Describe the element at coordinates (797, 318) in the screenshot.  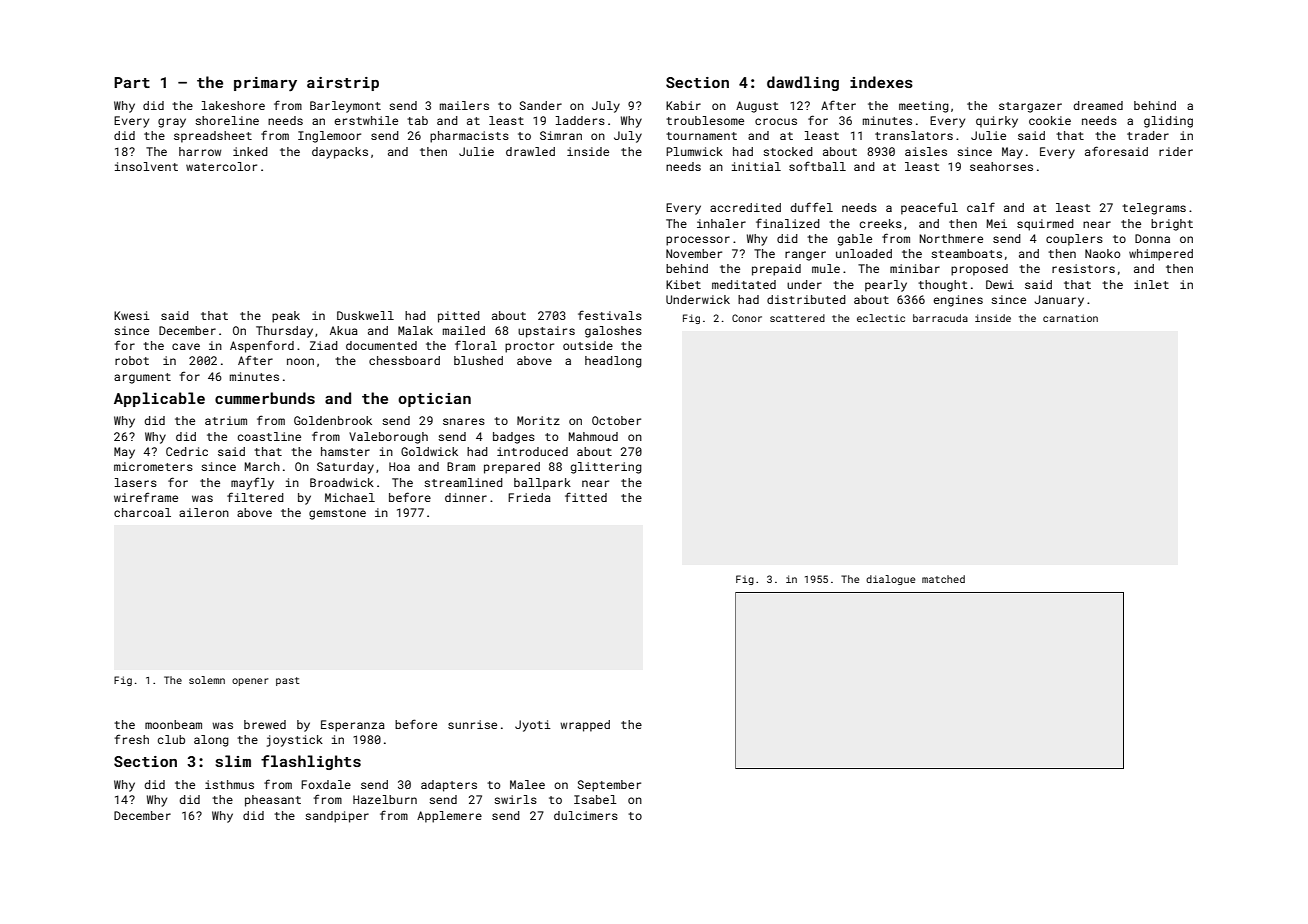
I see `scattered` at that location.
